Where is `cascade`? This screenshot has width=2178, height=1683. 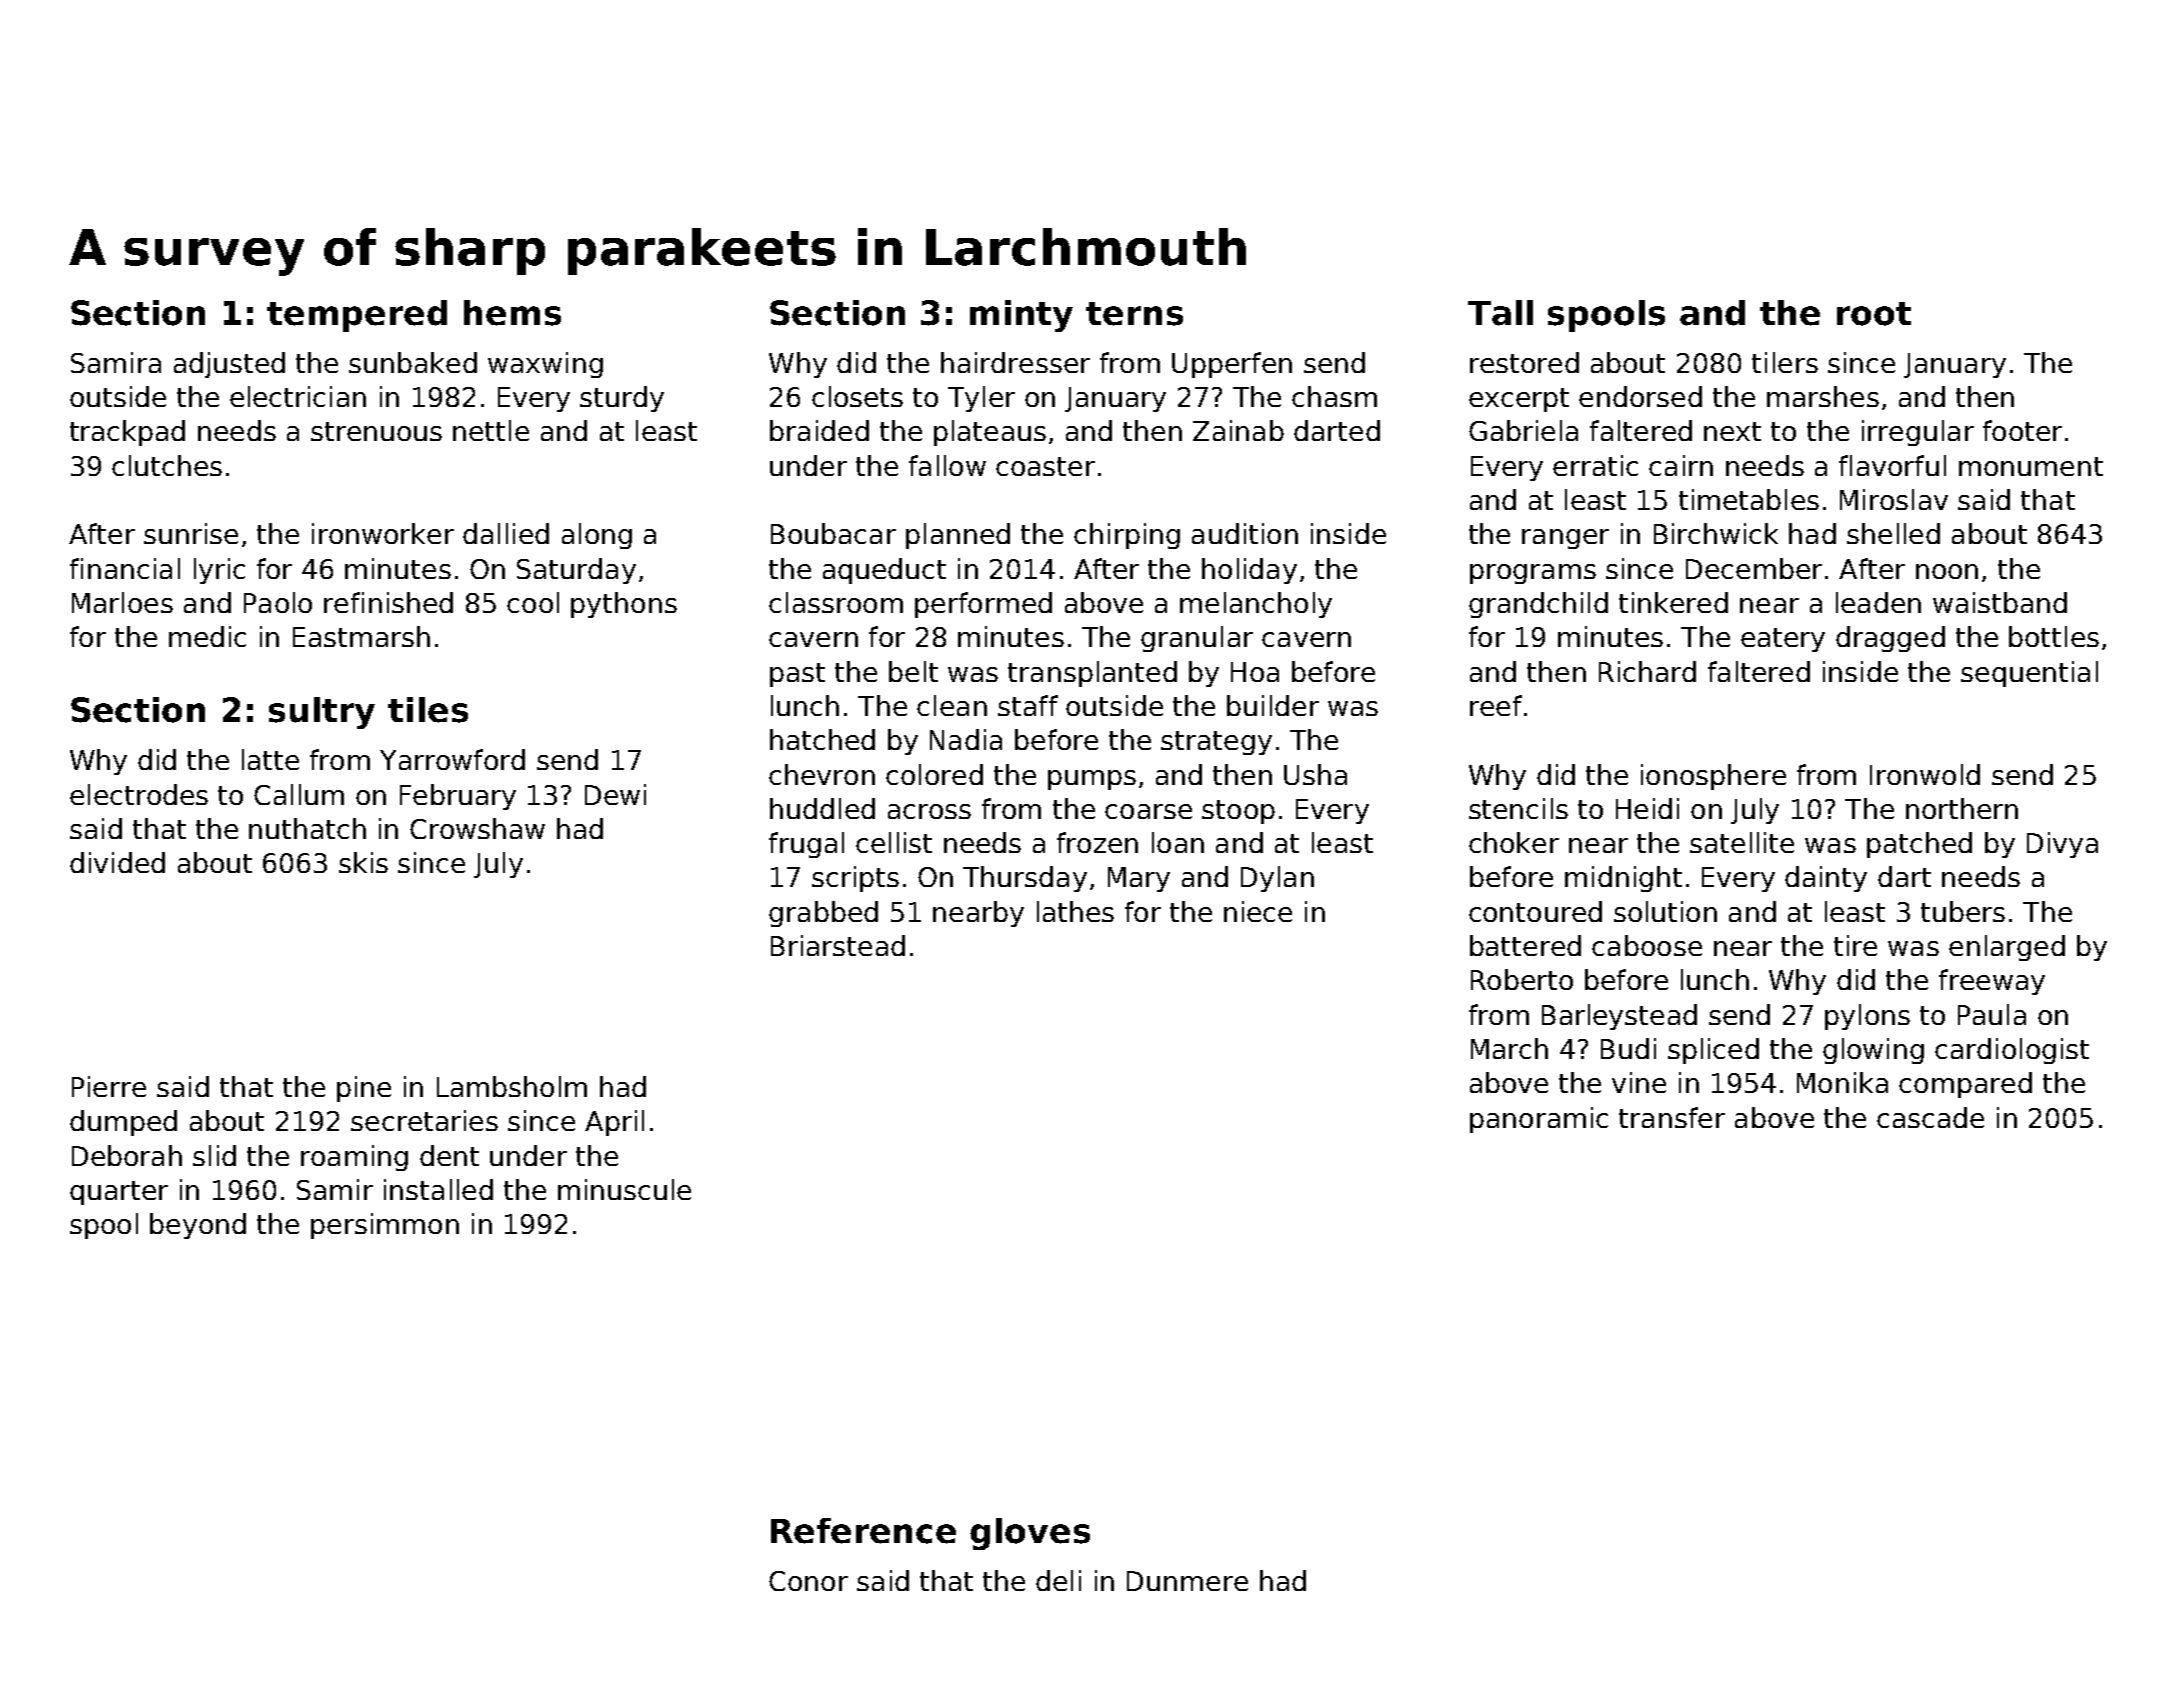
cascade is located at coordinates (1930, 1117).
